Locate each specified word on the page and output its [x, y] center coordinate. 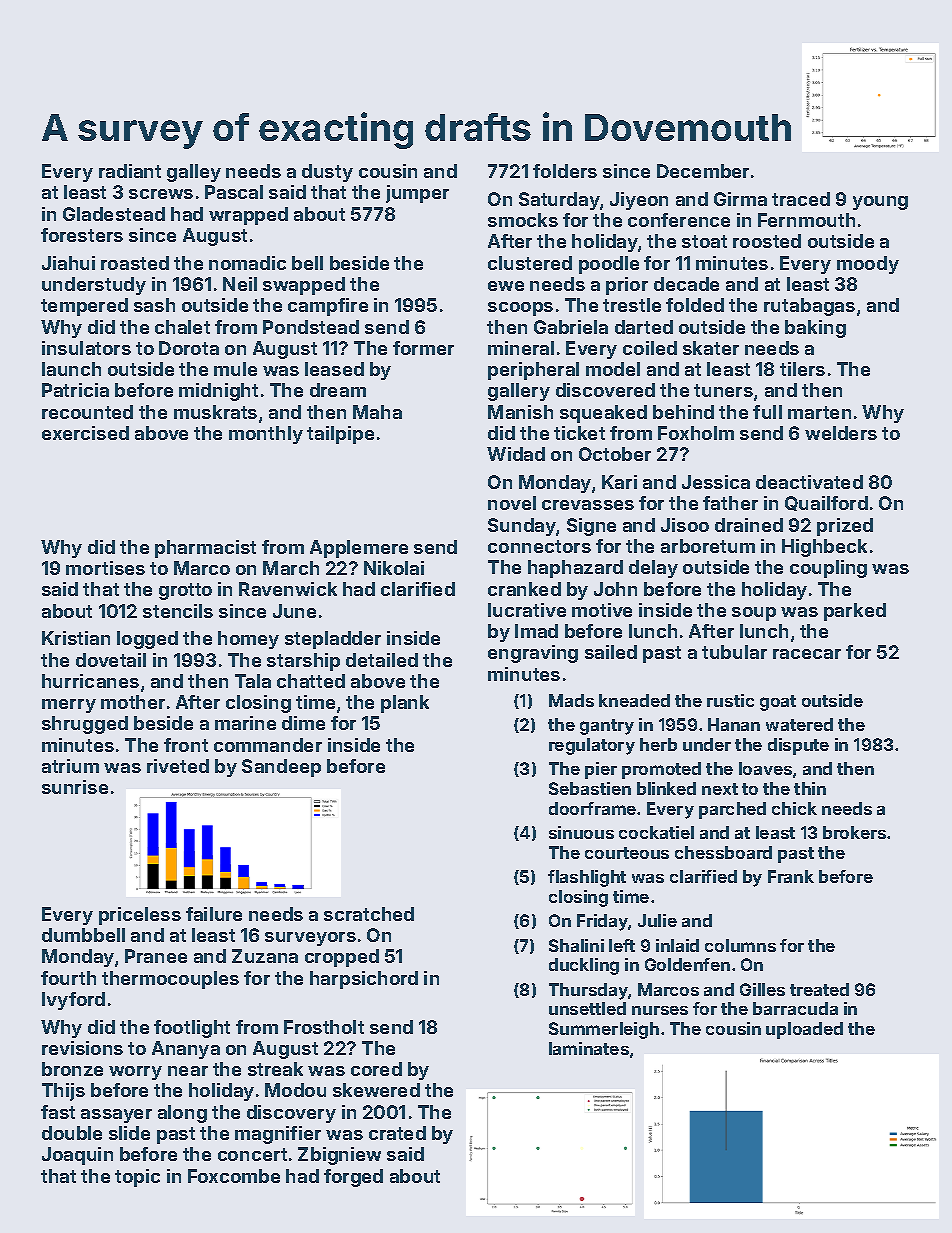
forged [353, 1178]
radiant [130, 171]
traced [801, 199]
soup [754, 614]
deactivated [809, 482]
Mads [571, 700]
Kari [619, 482]
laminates [589, 1048]
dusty [327, 173]
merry [69, 706]
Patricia [75, 390]
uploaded [804, 1030]
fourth [68, 978]
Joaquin [77, 1156]
